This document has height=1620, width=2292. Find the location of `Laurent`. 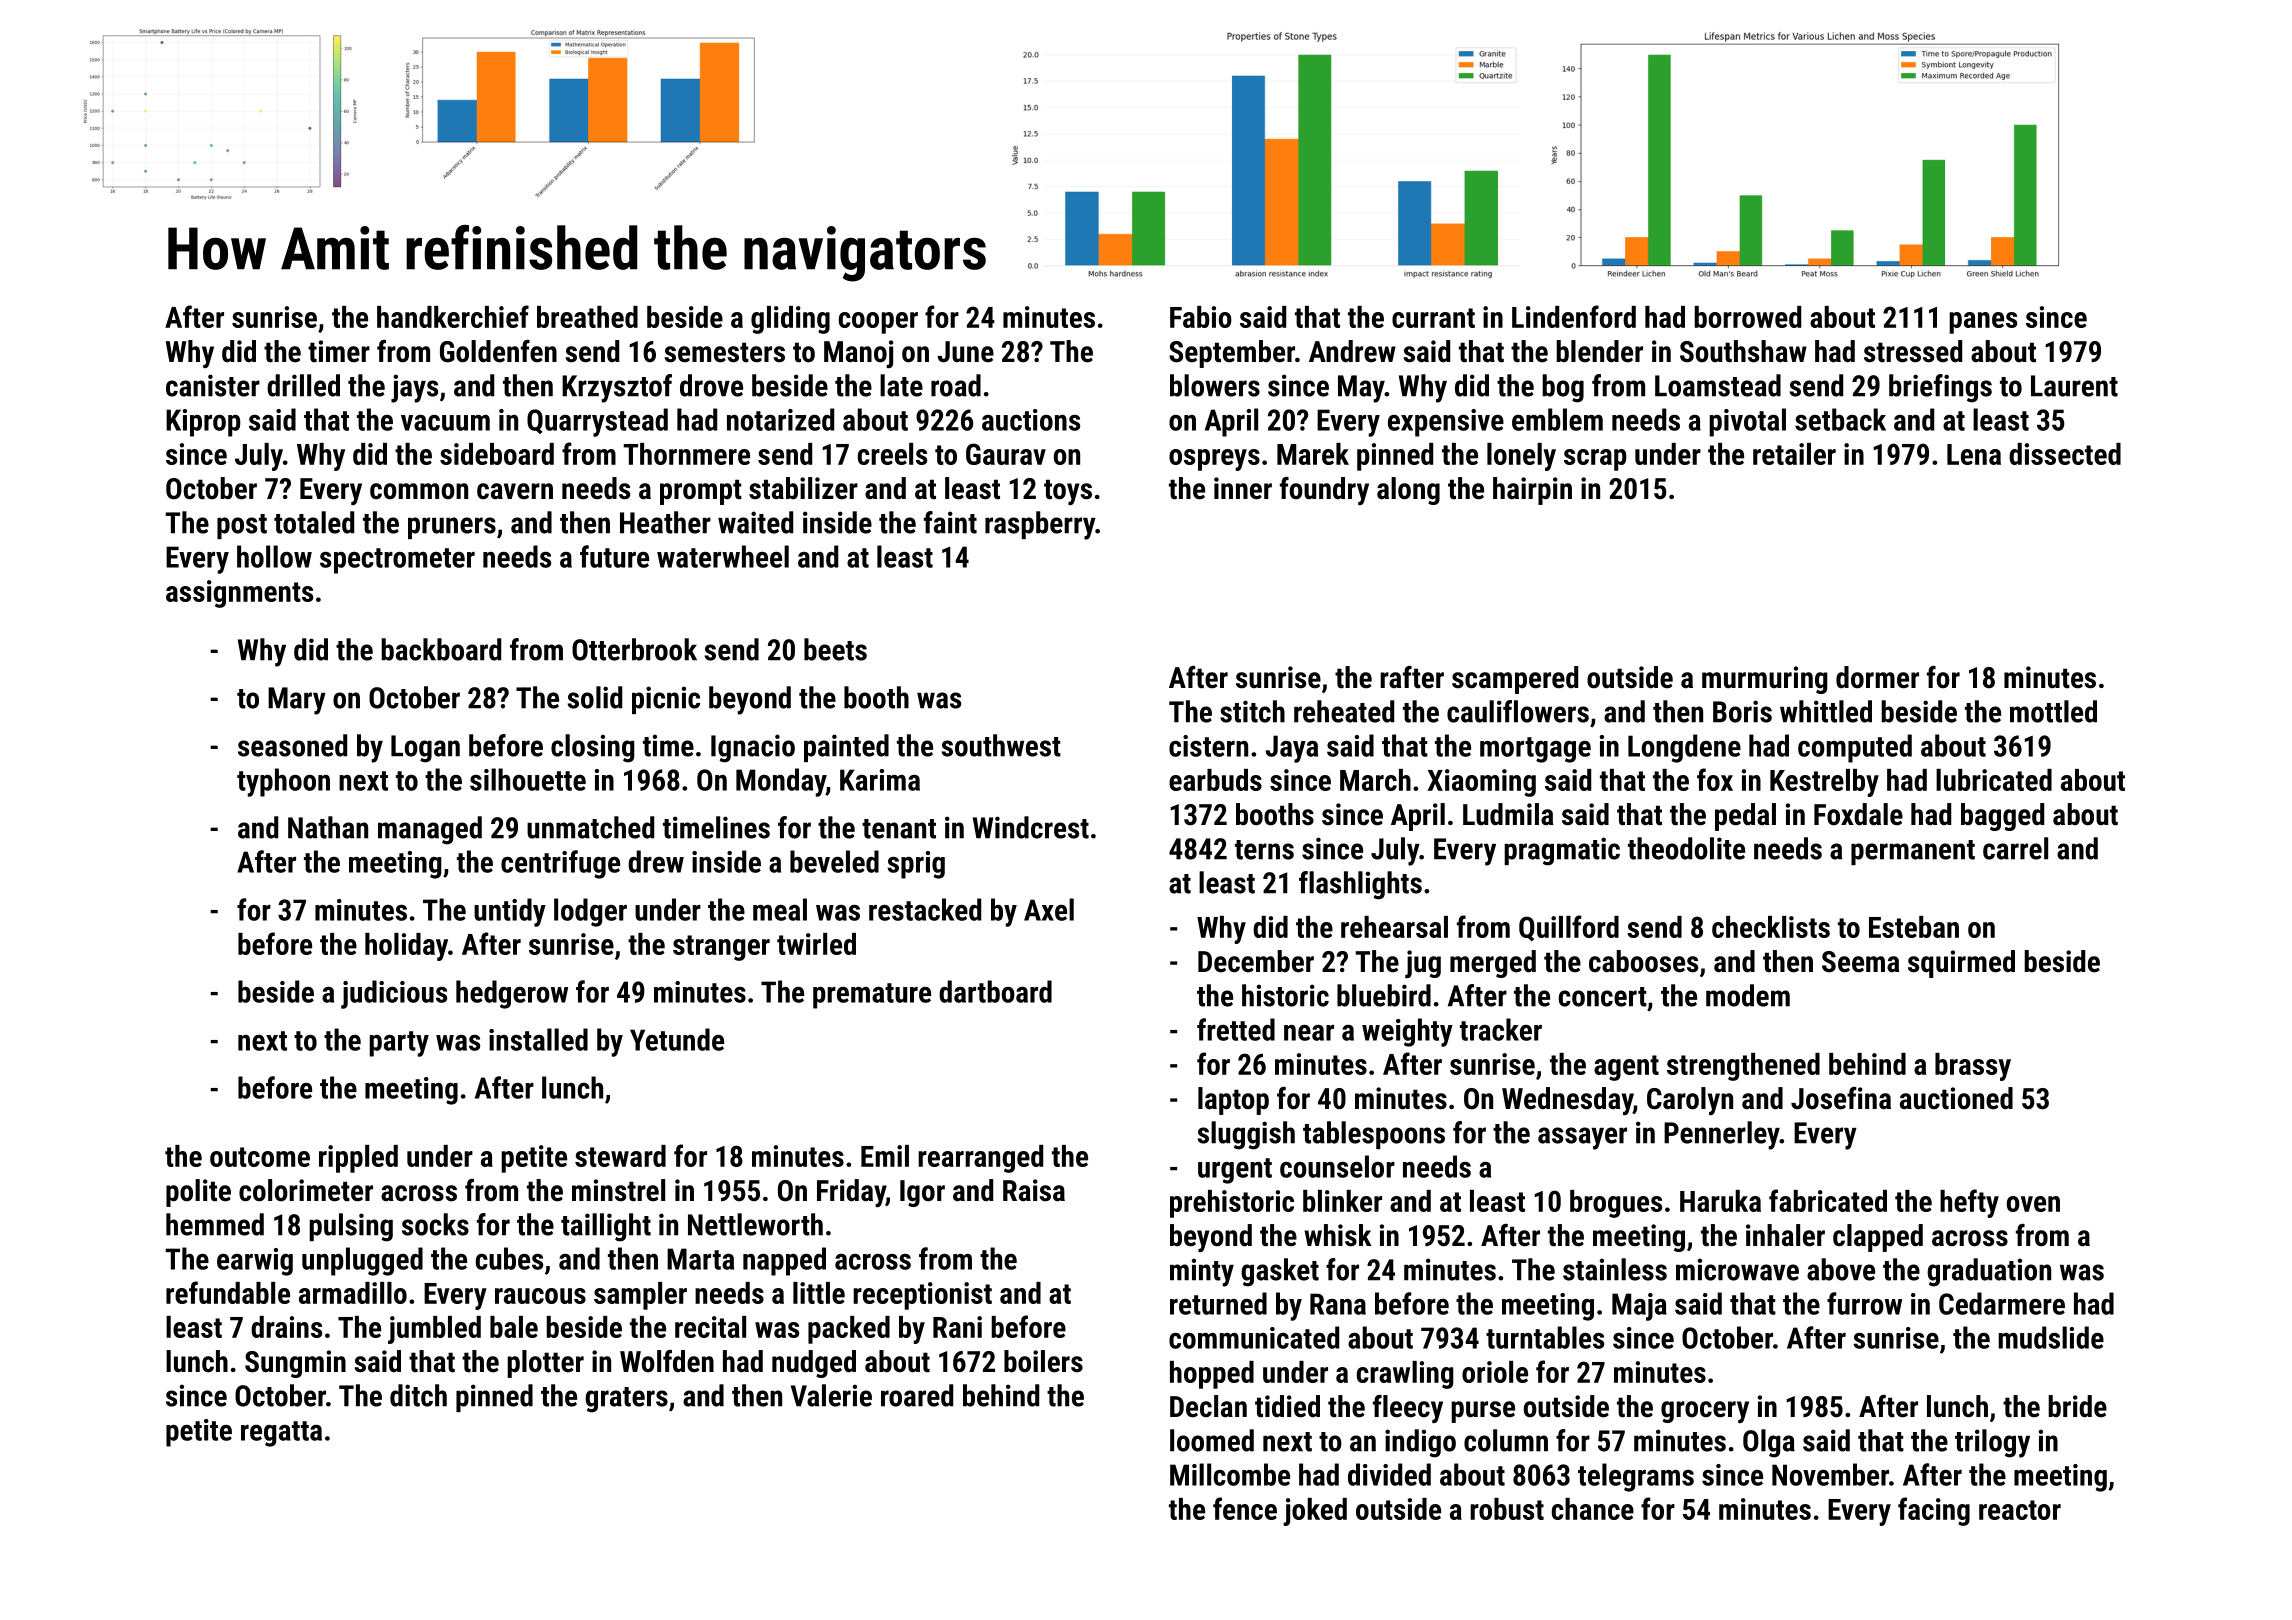

Laurent is located at coordinates (2074, 386).
